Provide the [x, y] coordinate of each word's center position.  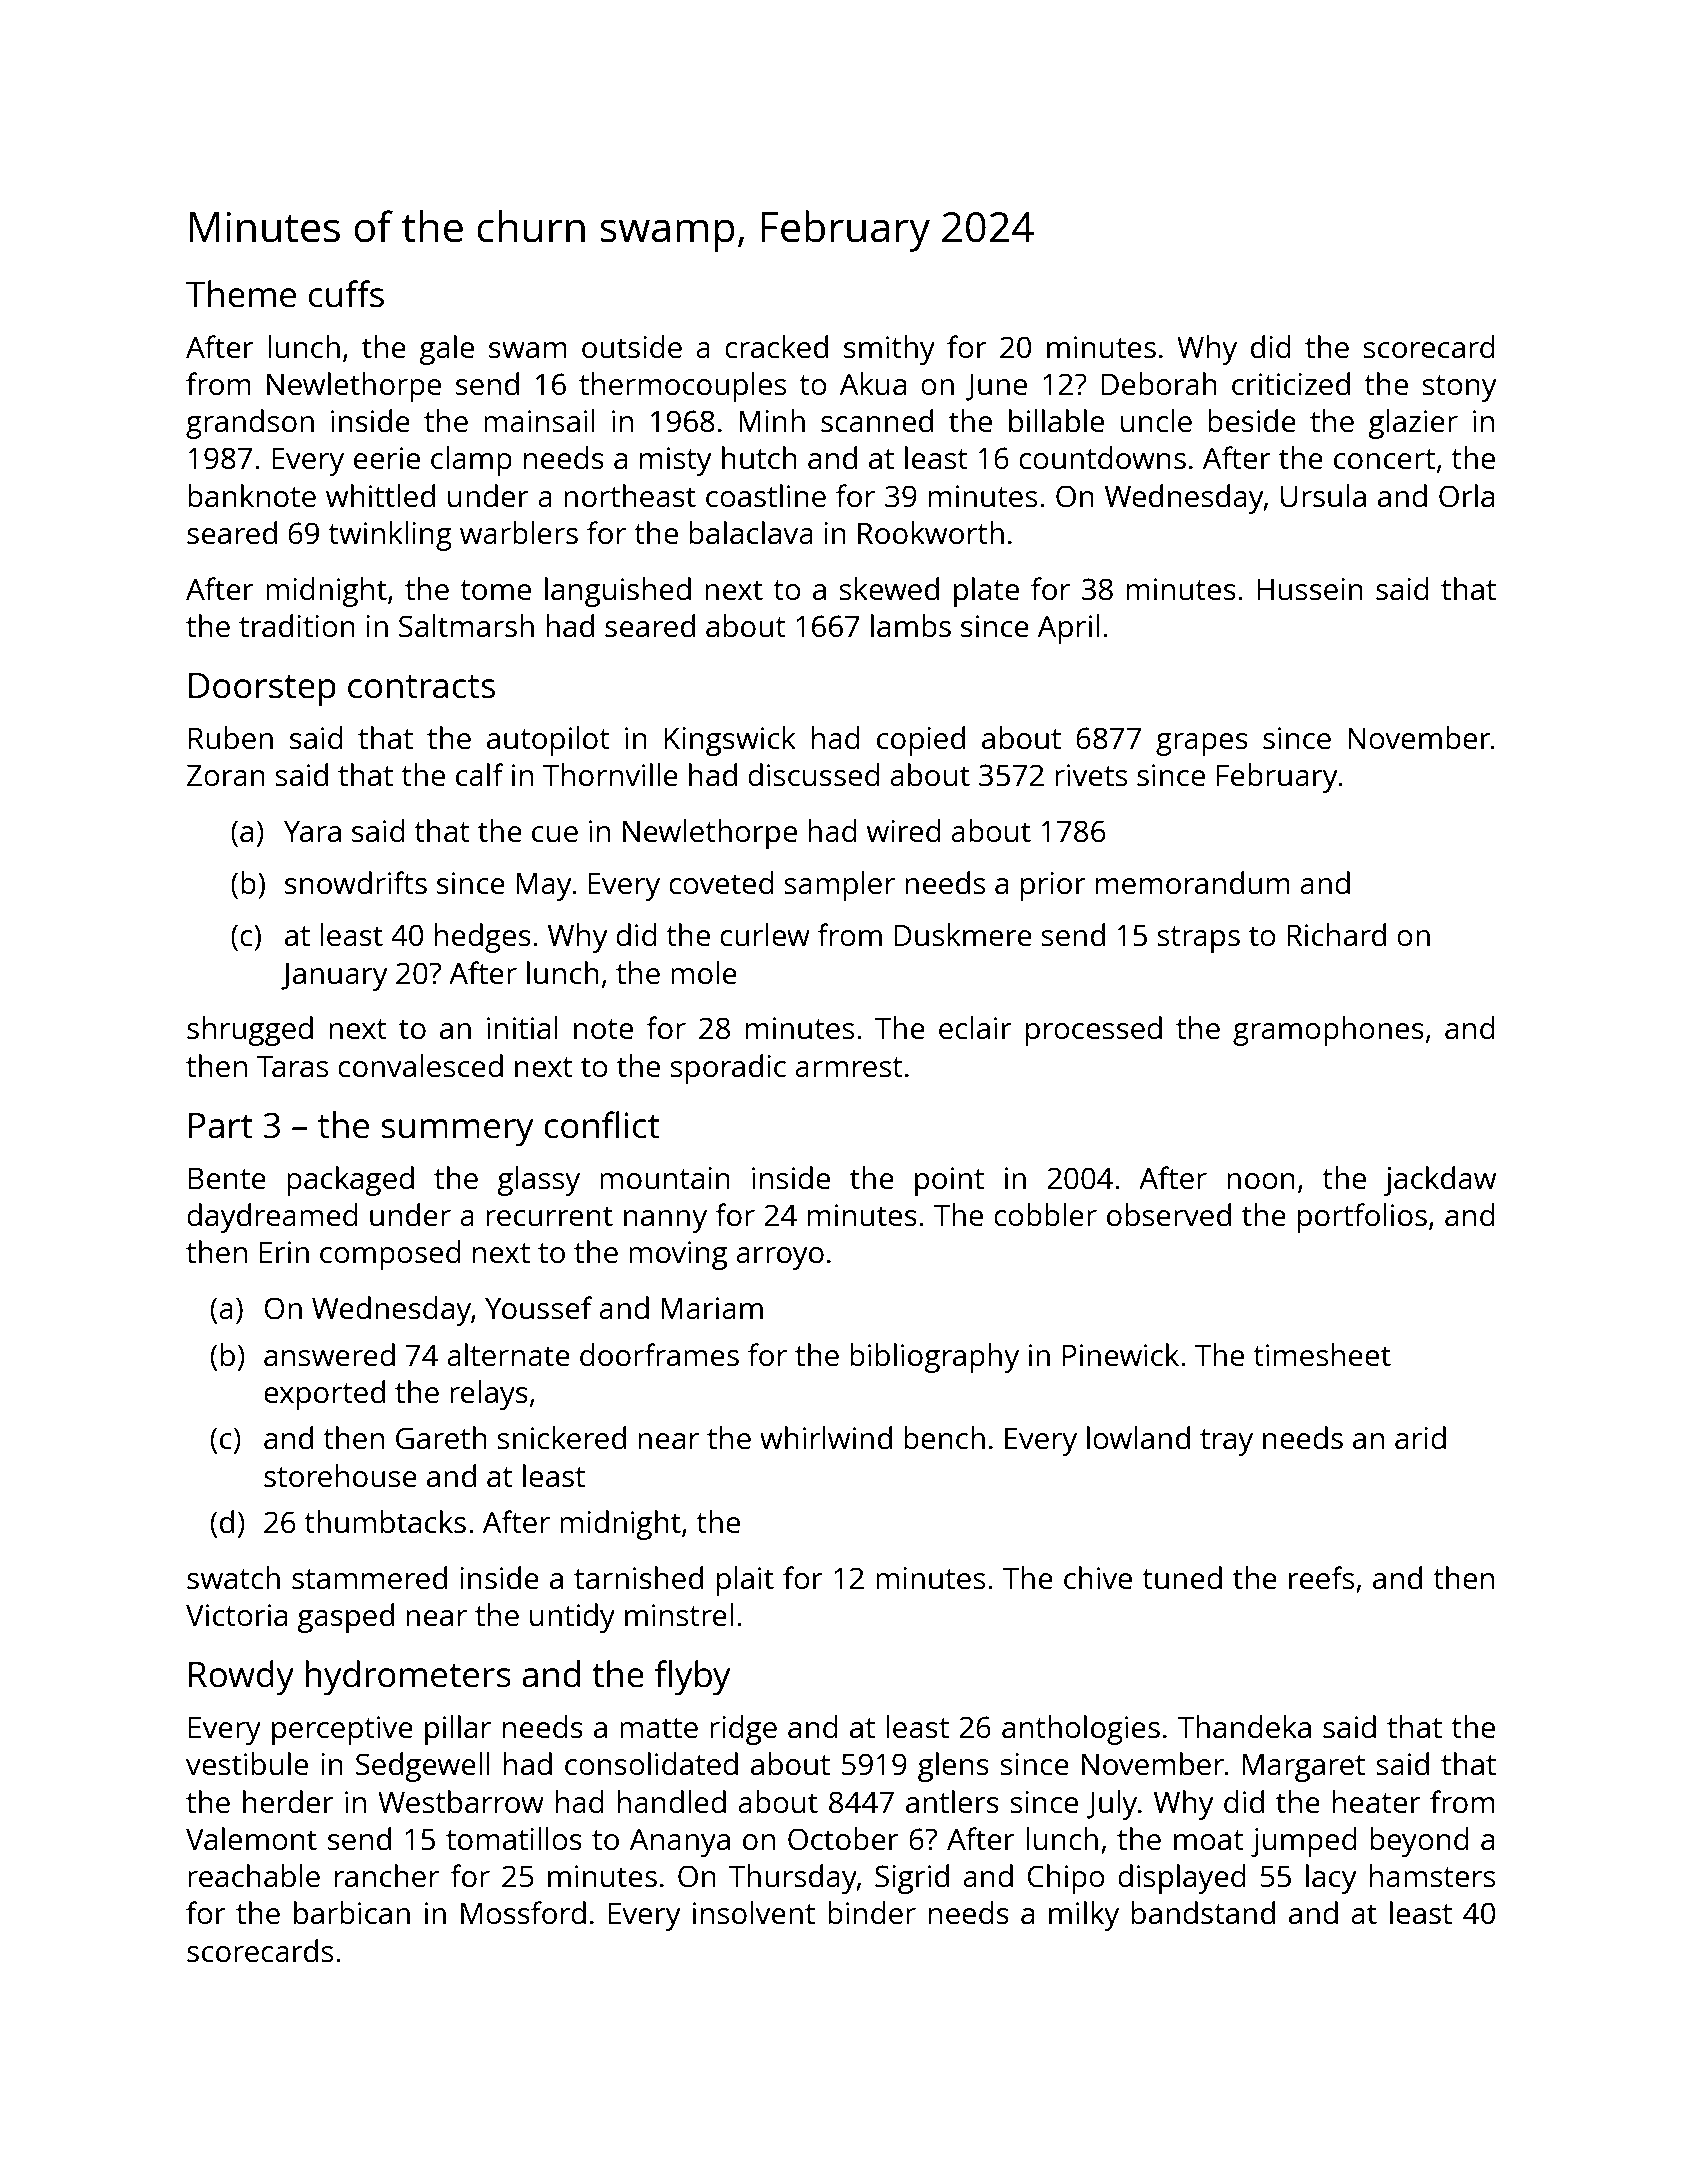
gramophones [1328, 1031]
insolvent [754, 1913]
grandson [250, 424]
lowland [1138, 1437]
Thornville [610, 774]
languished [618, 592]
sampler [839, 886]
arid [1420, 1437]
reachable [254, 1876]
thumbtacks [385, 1522]
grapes [1202, 744]
